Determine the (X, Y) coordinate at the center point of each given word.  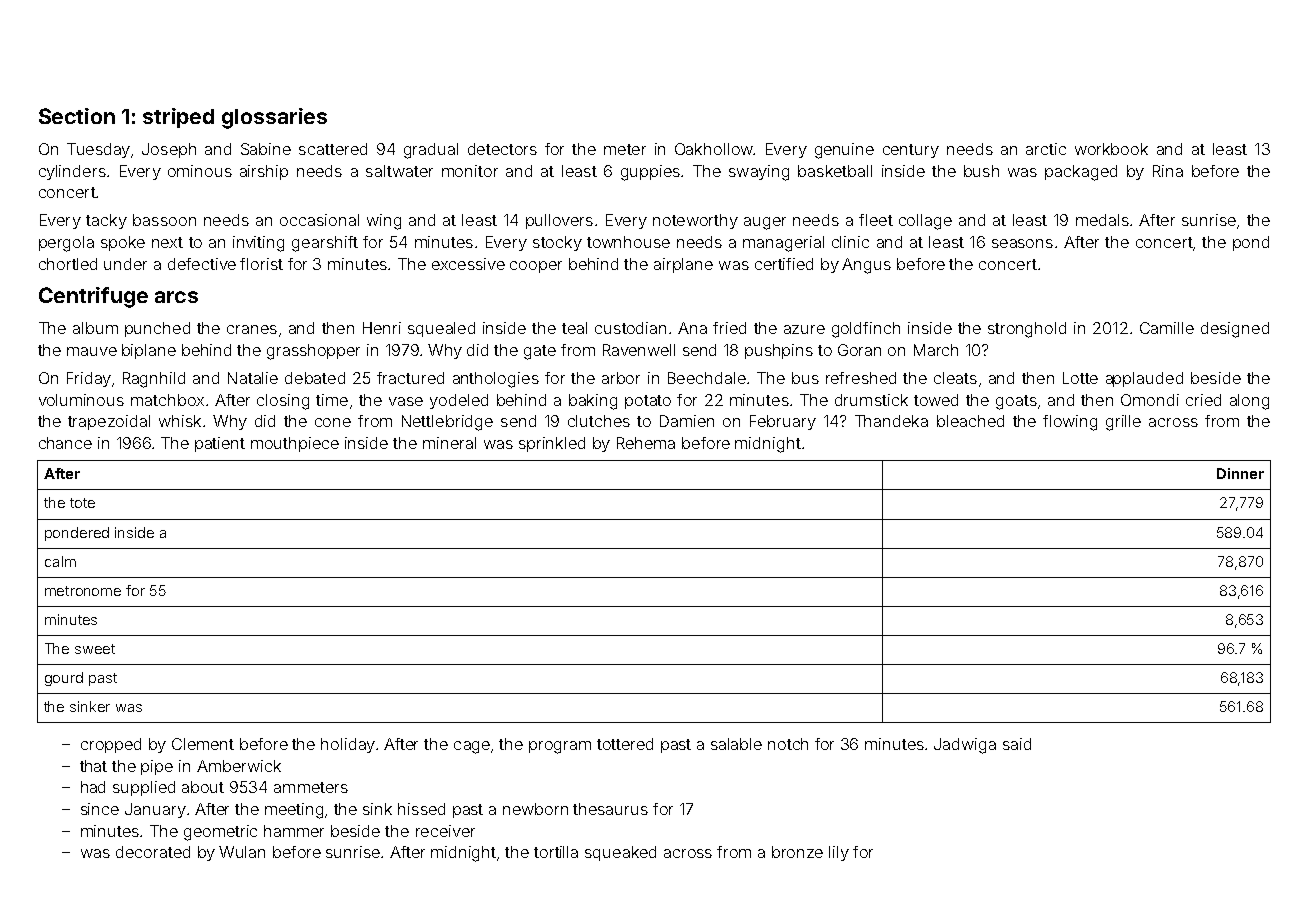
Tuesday (98, 150)
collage (925, 222)
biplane (149, 351)
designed (1235, 330)
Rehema (646, 443)
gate (540, 352)
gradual (431, 151)
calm (60, 561)
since (100, 809)
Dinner (1240, 473)
